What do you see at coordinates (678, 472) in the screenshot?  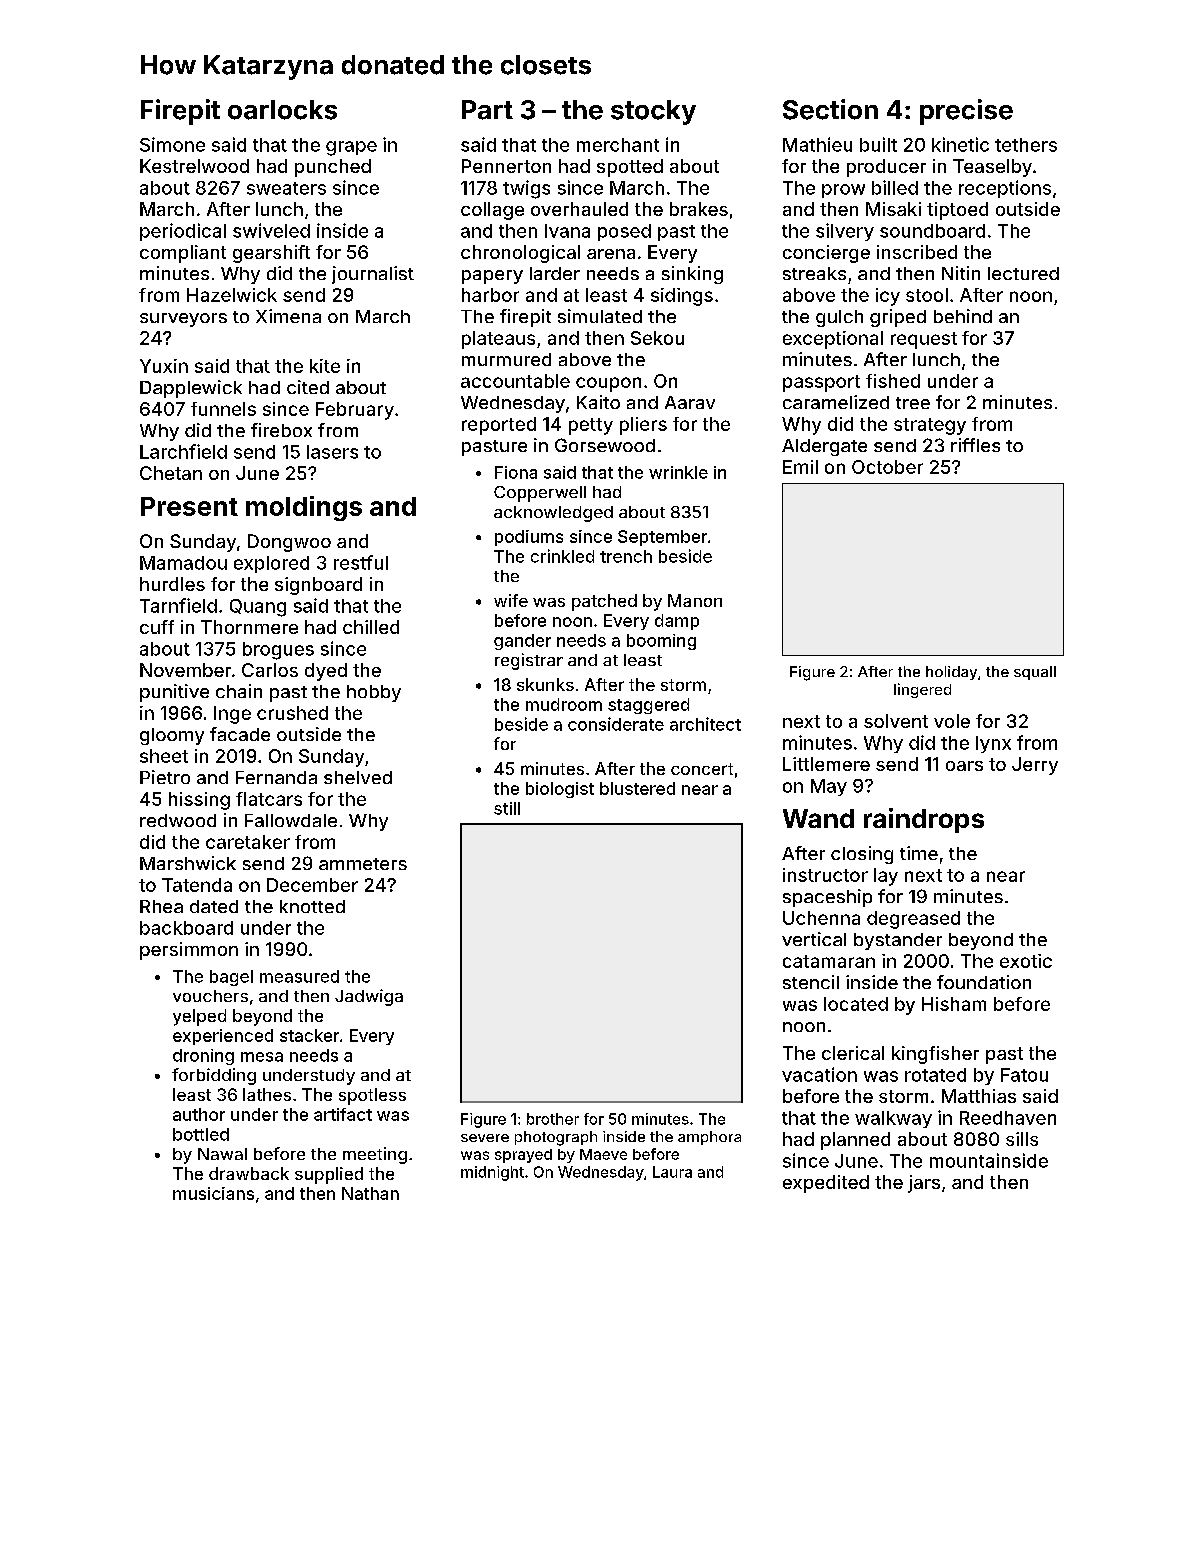 I see `wrinkle` at bounding box center [678, 472].
